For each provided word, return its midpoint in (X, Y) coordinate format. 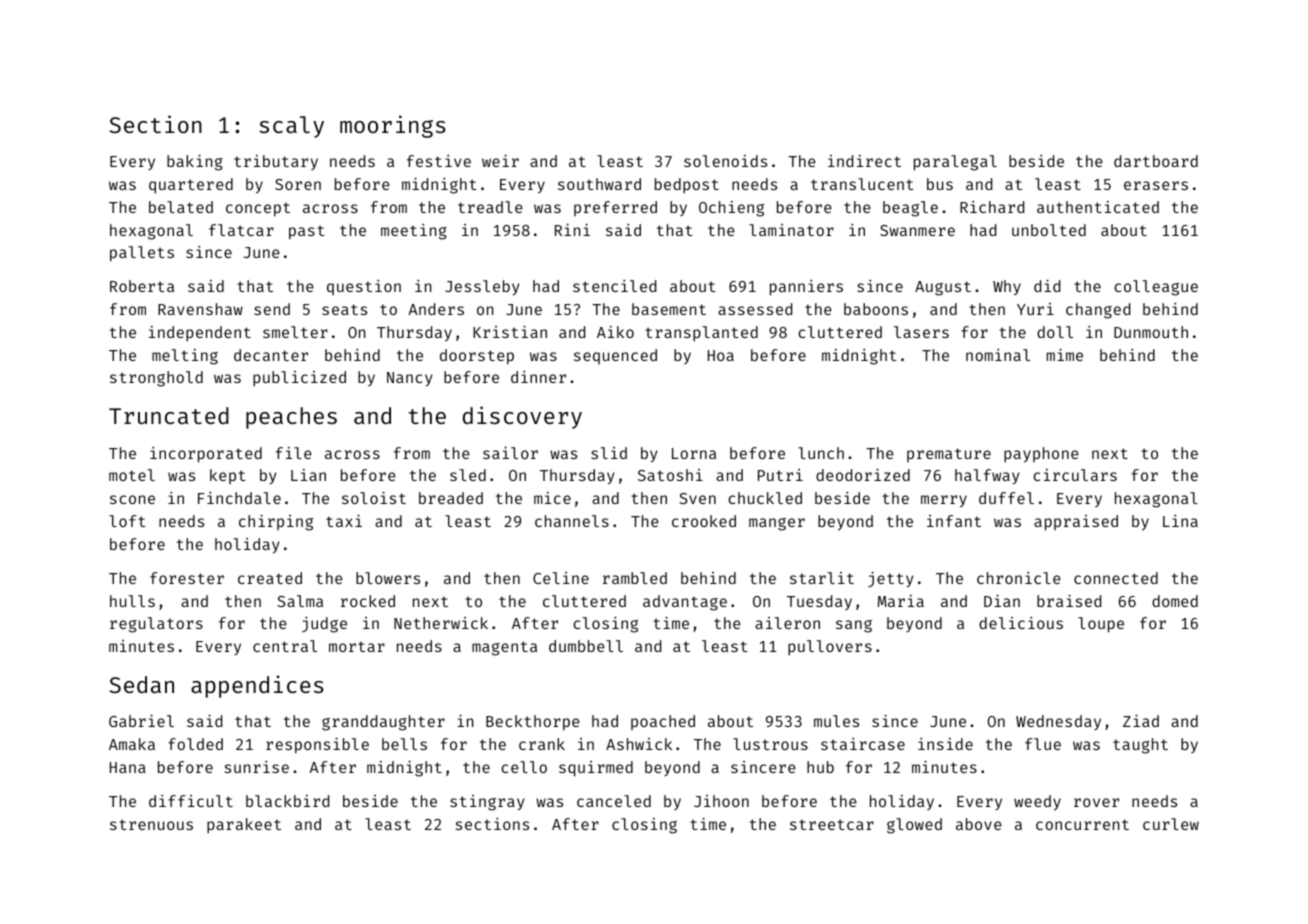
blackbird (287, 801)
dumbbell (586, 646)
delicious (1021, 623)
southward (599, 184)
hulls (132, 601)
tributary (276, 162)
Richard (992, 207)
